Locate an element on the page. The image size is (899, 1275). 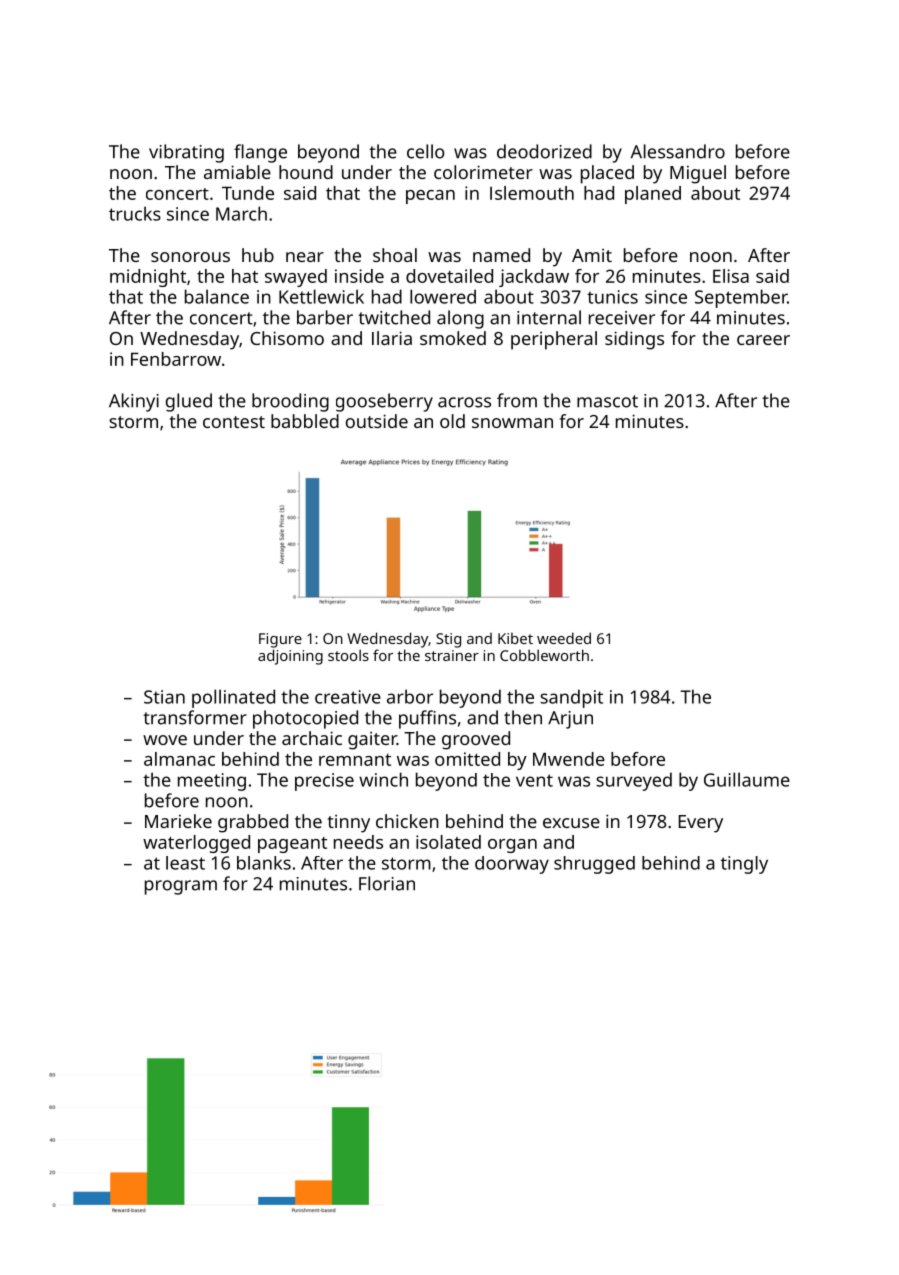
then is located at coordinates (523, 717).
